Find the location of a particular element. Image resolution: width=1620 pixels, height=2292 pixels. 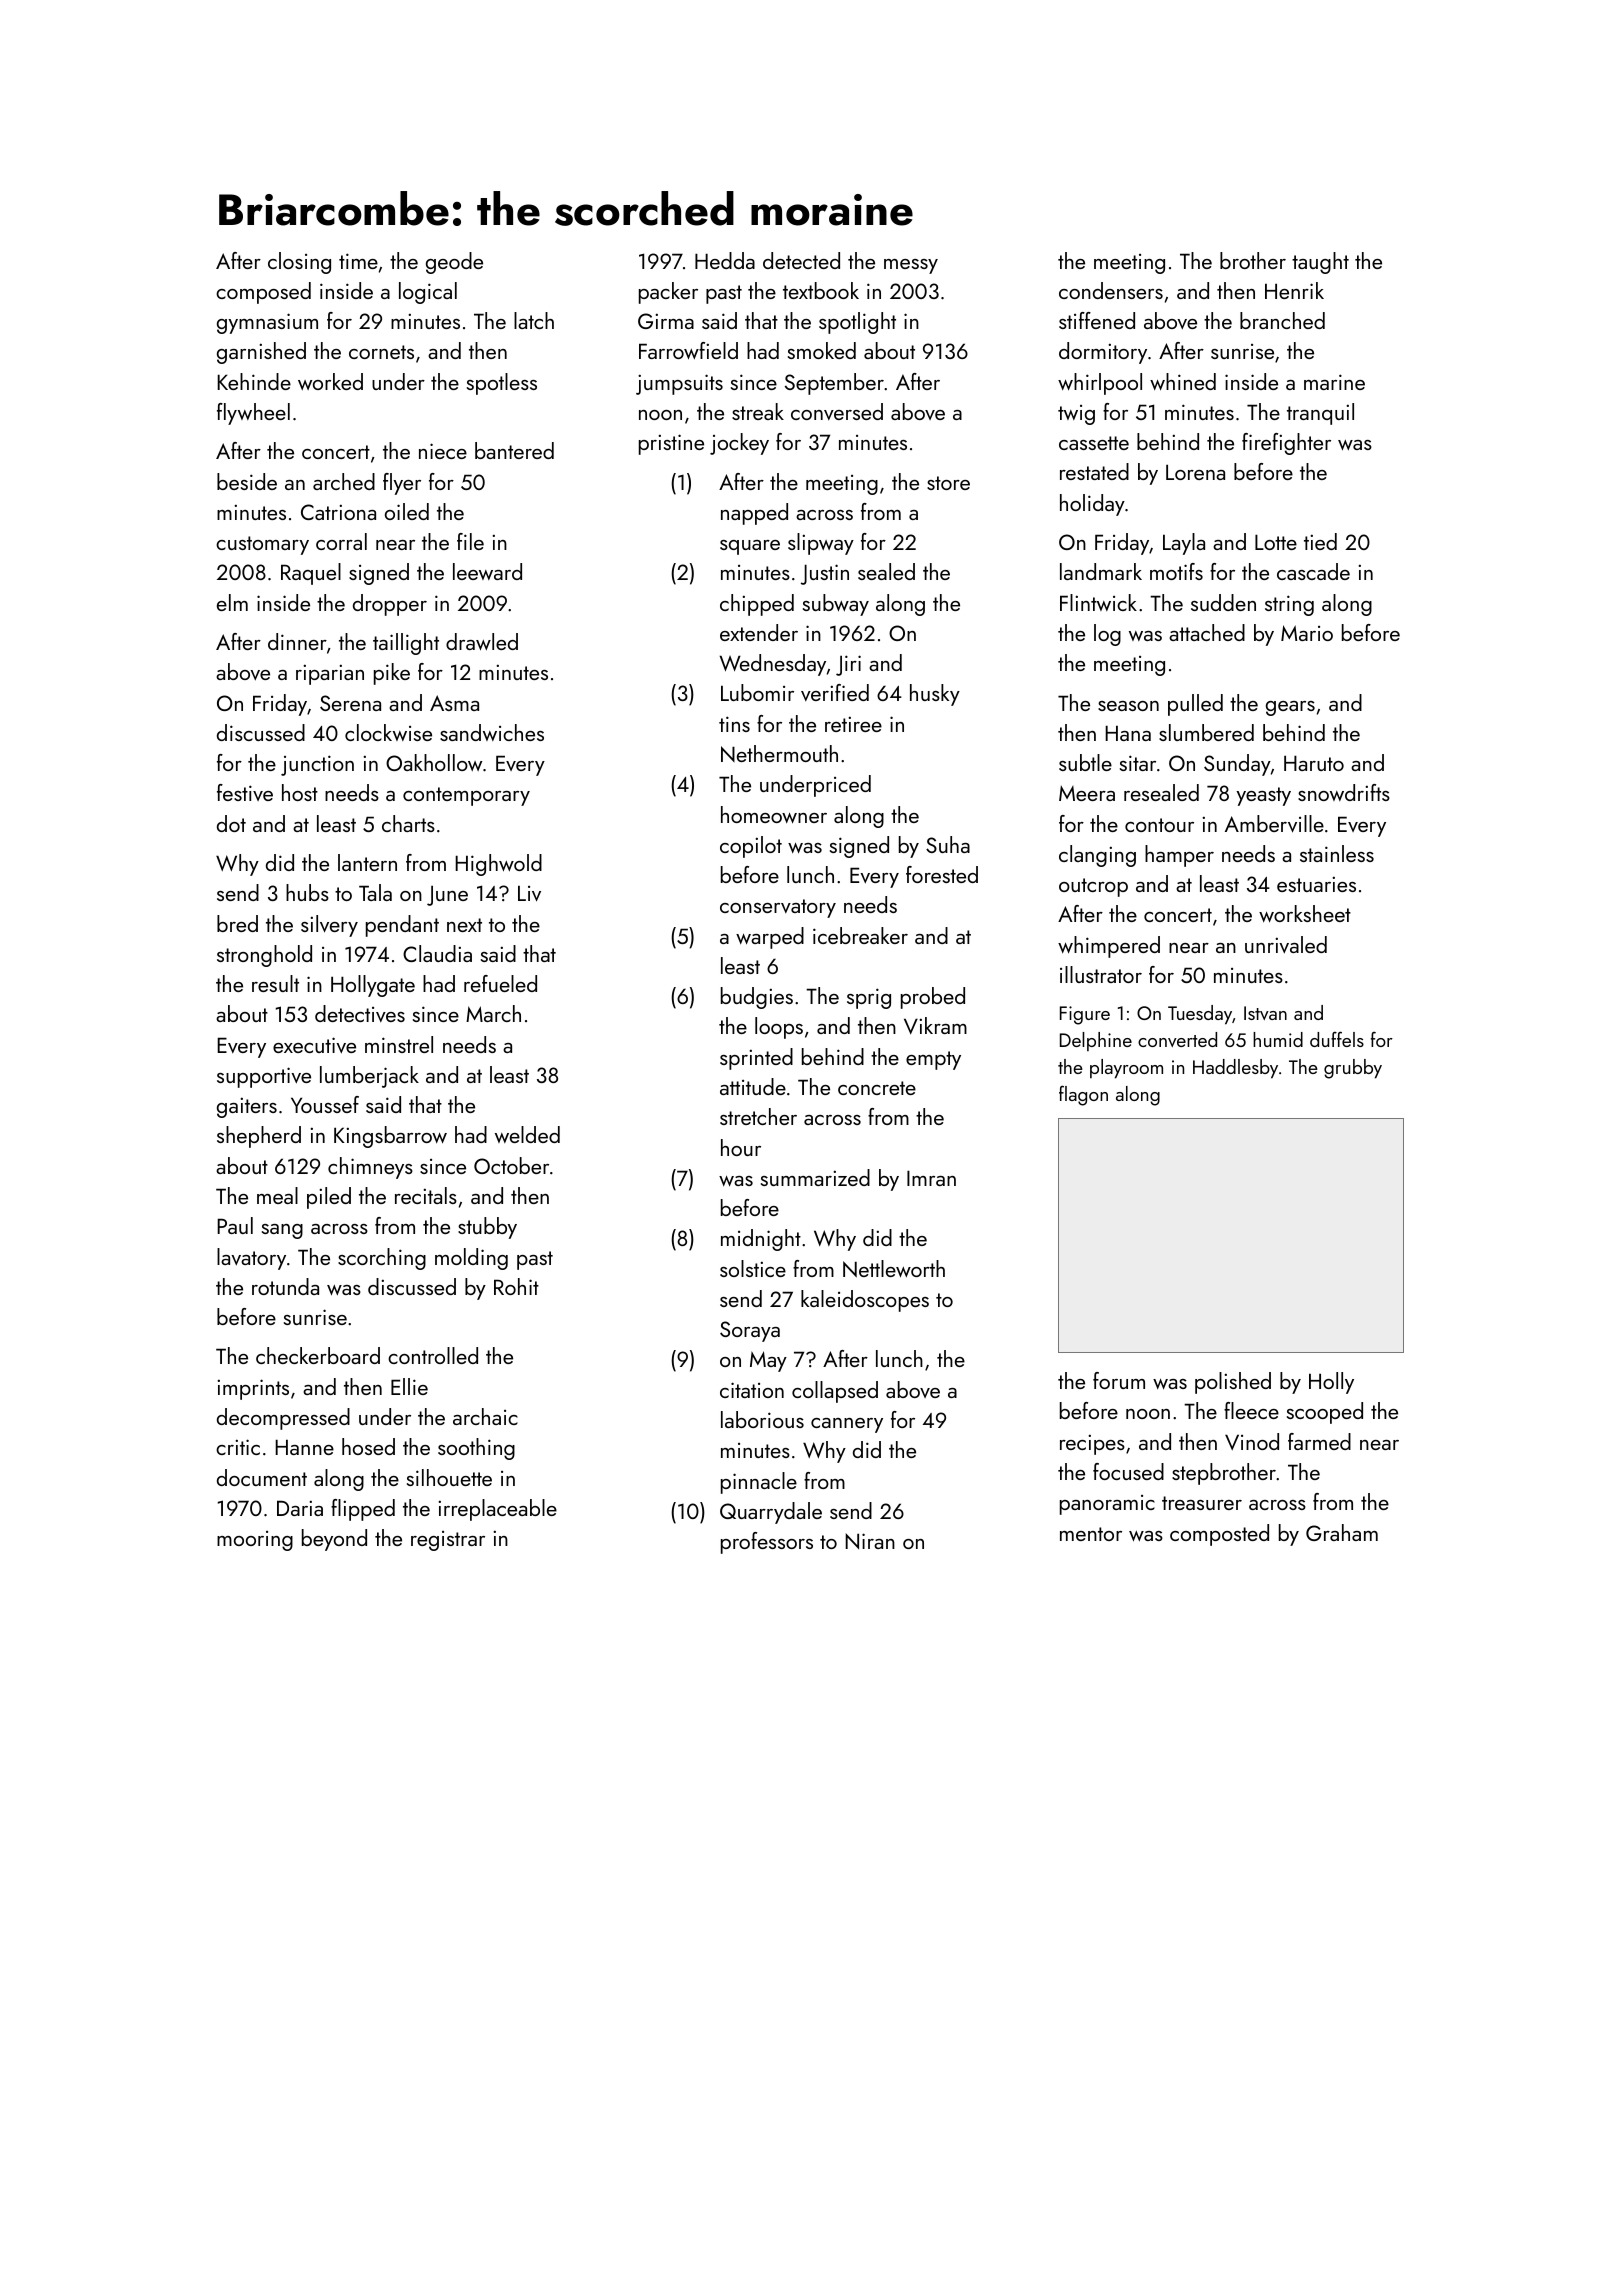

polished is located at coordinates (1233, 1383).
